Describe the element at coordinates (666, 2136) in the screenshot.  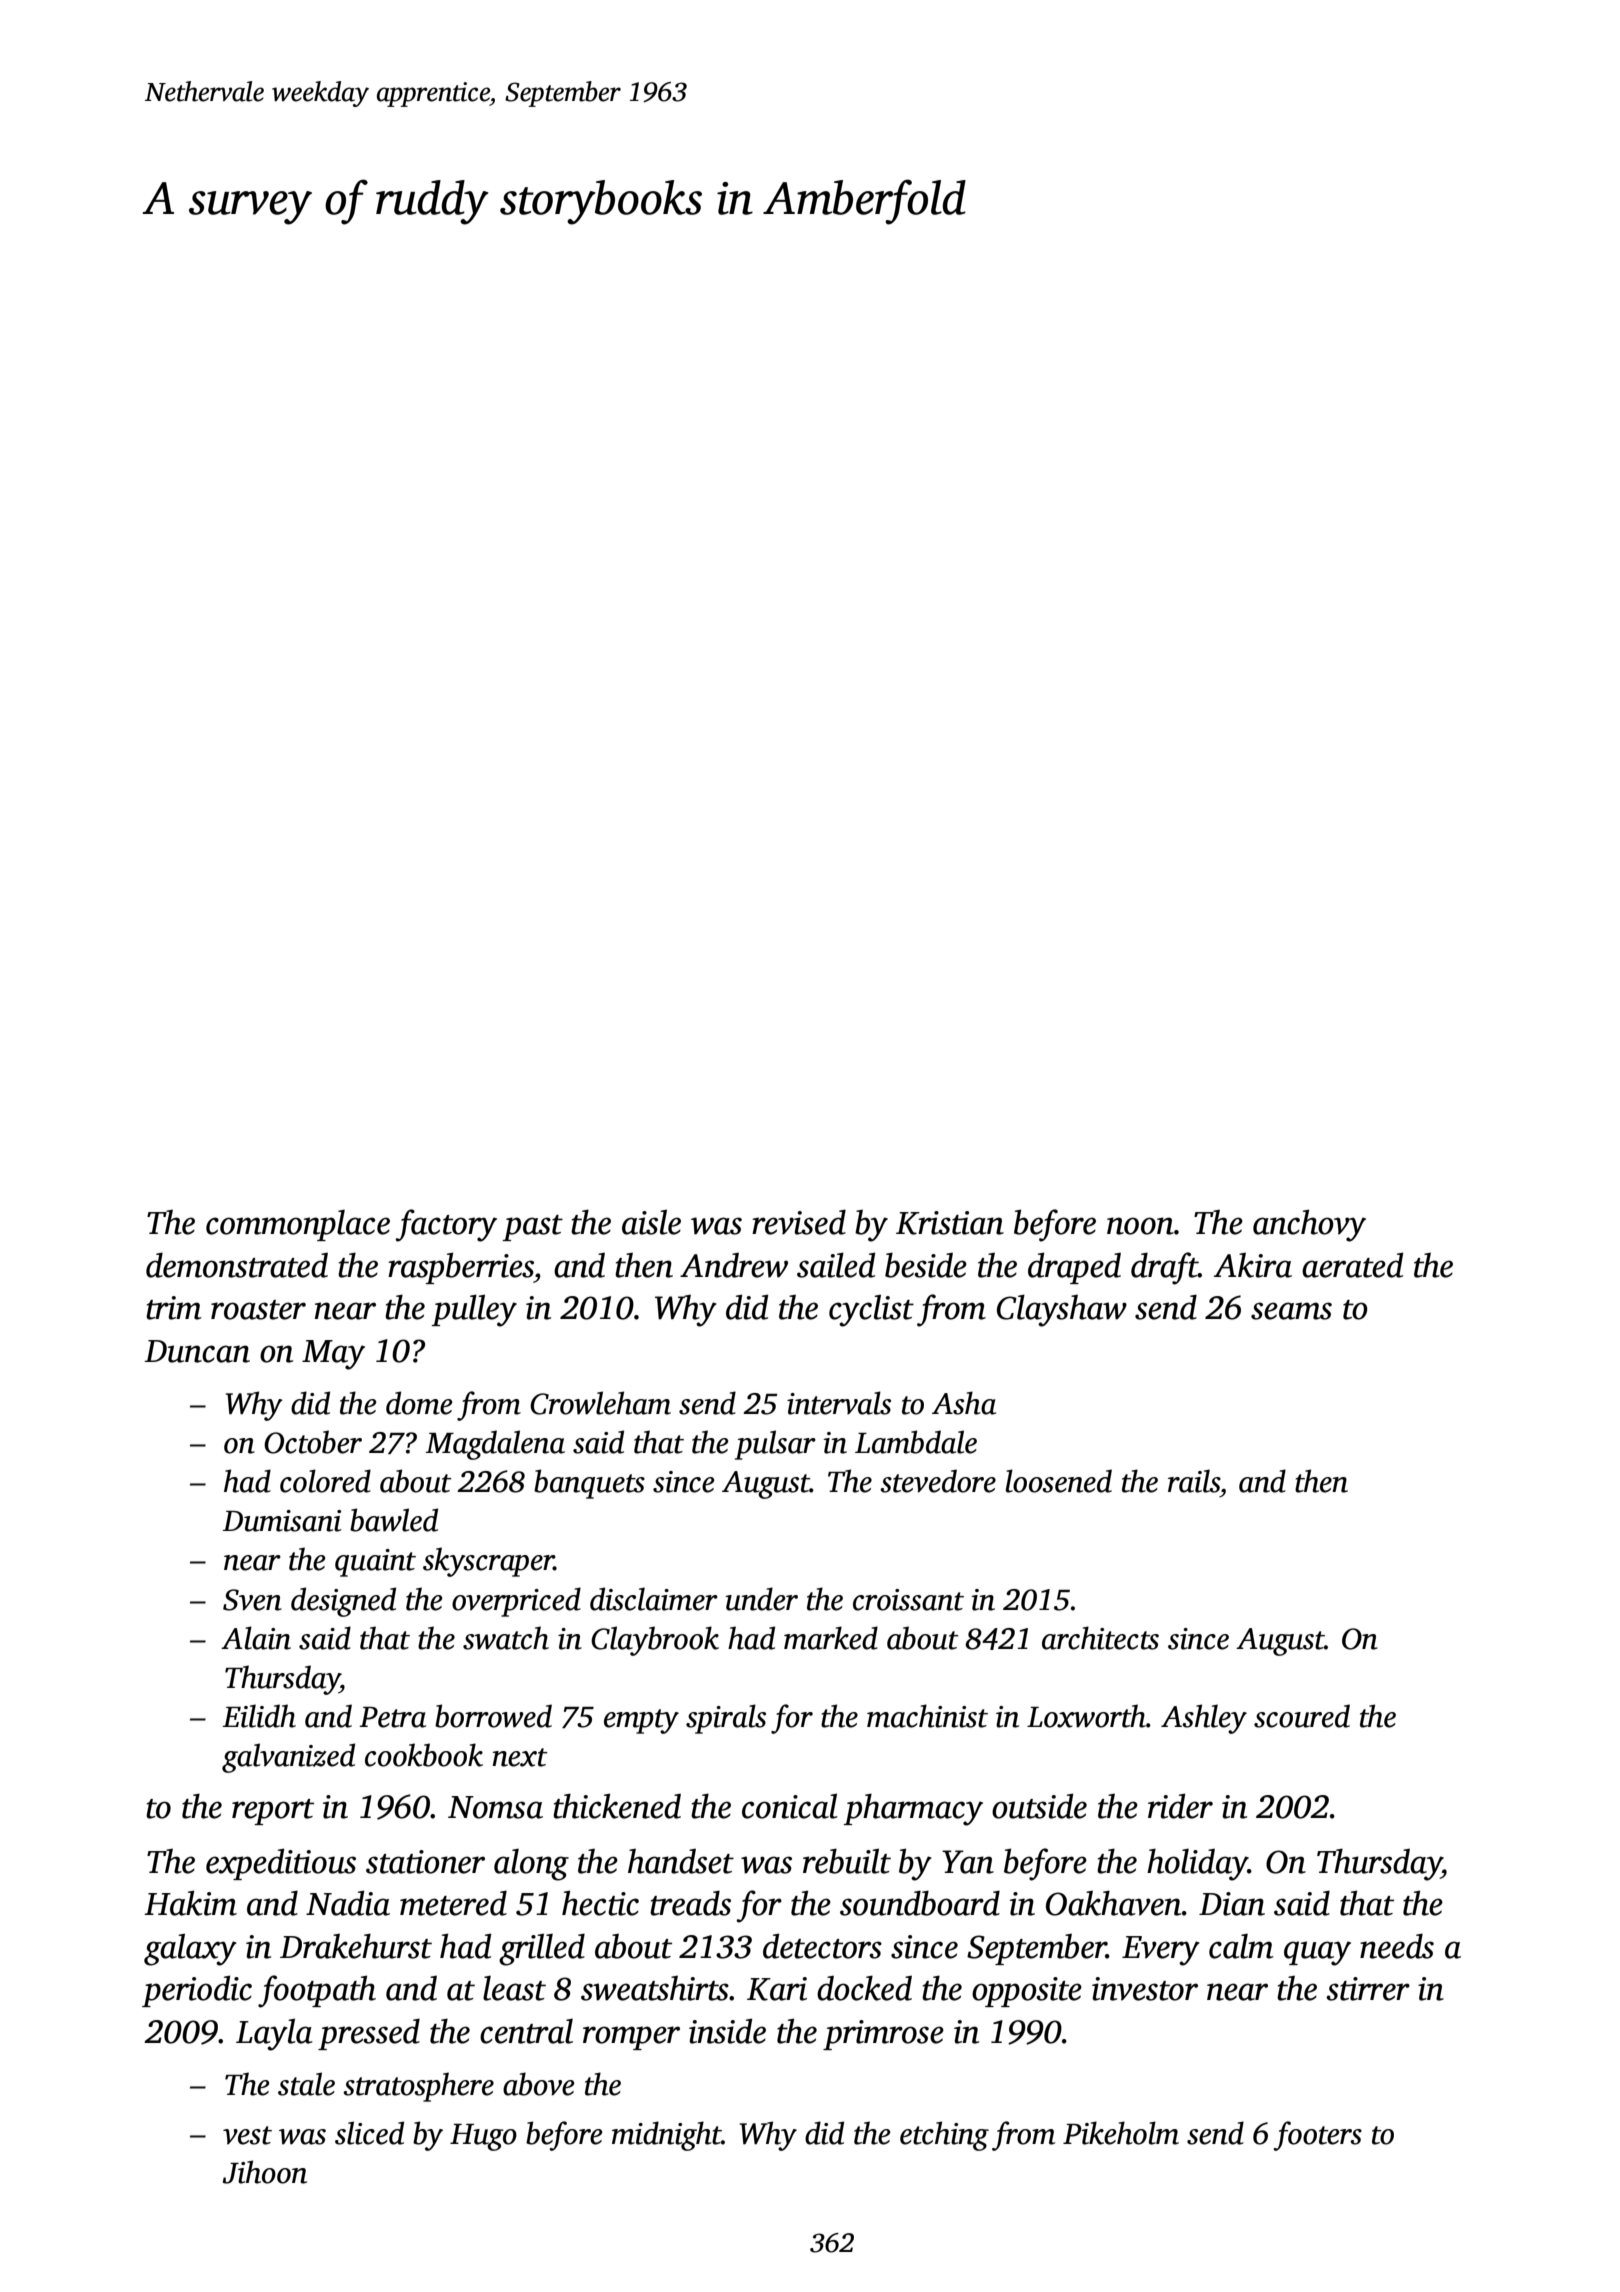
I see `midnight` at that location.
